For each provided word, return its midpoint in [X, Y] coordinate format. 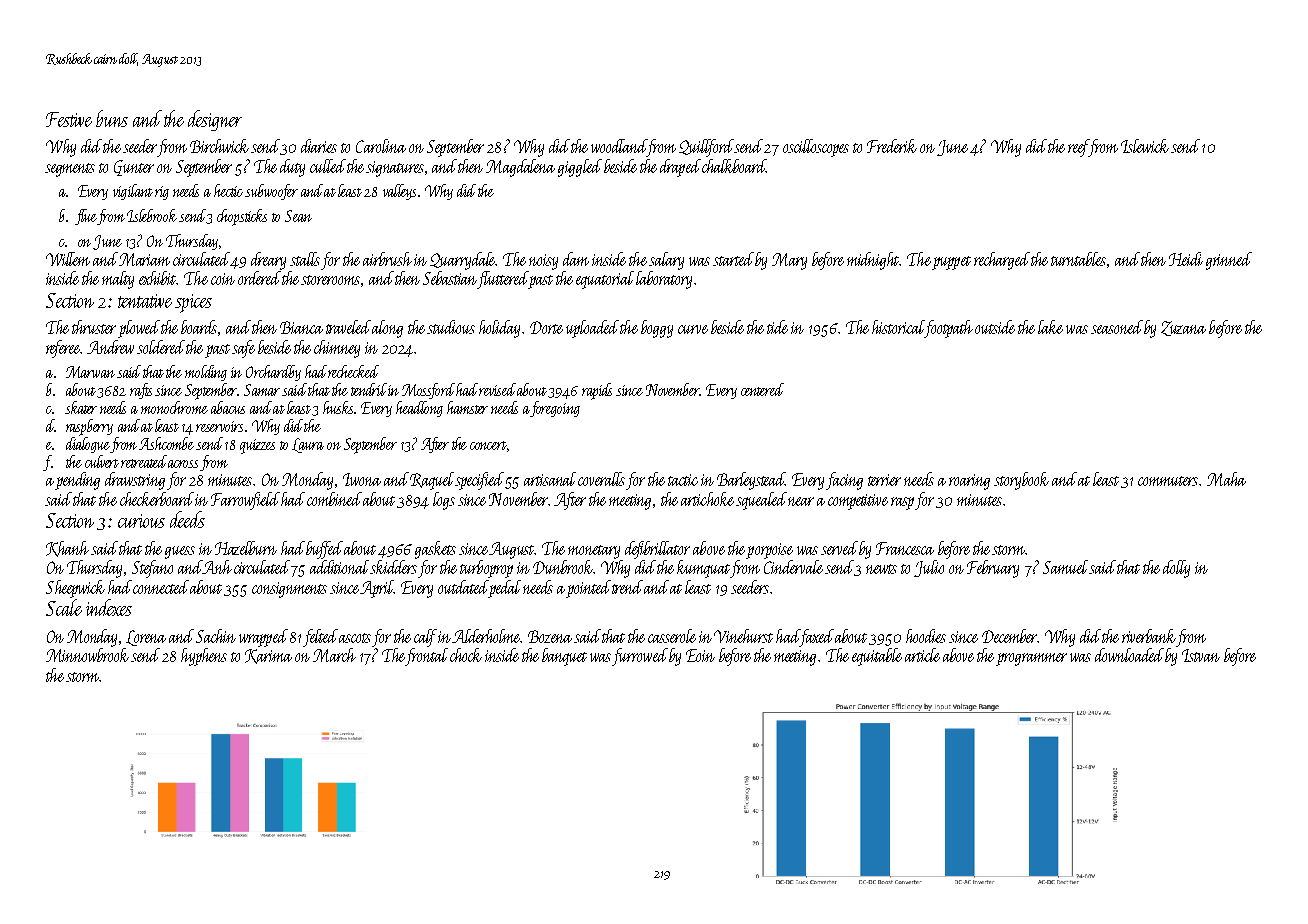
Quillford [706, 148]
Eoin [700, 655]
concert [488, 445]
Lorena [146, 638]
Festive [69, 119]
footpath [949, 329]
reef [1078, 148]
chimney [337, 349]
